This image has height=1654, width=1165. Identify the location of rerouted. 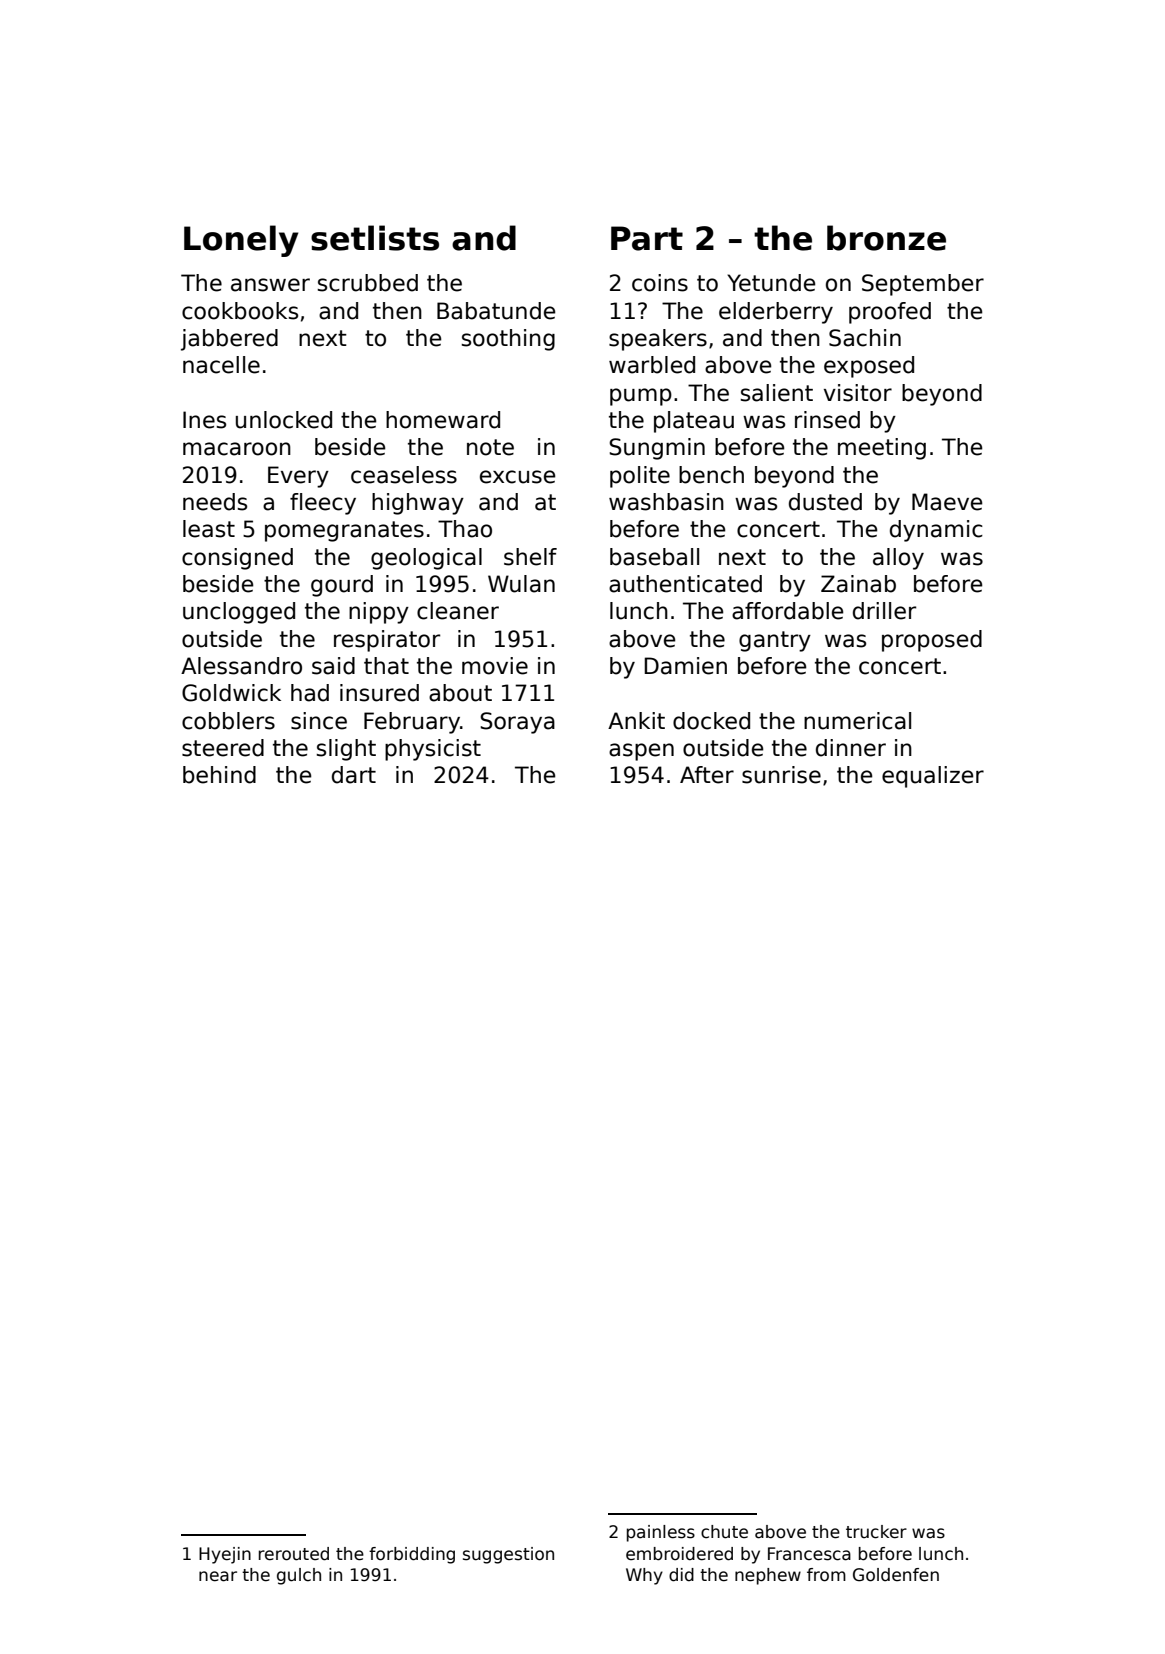
(294, 1554).
